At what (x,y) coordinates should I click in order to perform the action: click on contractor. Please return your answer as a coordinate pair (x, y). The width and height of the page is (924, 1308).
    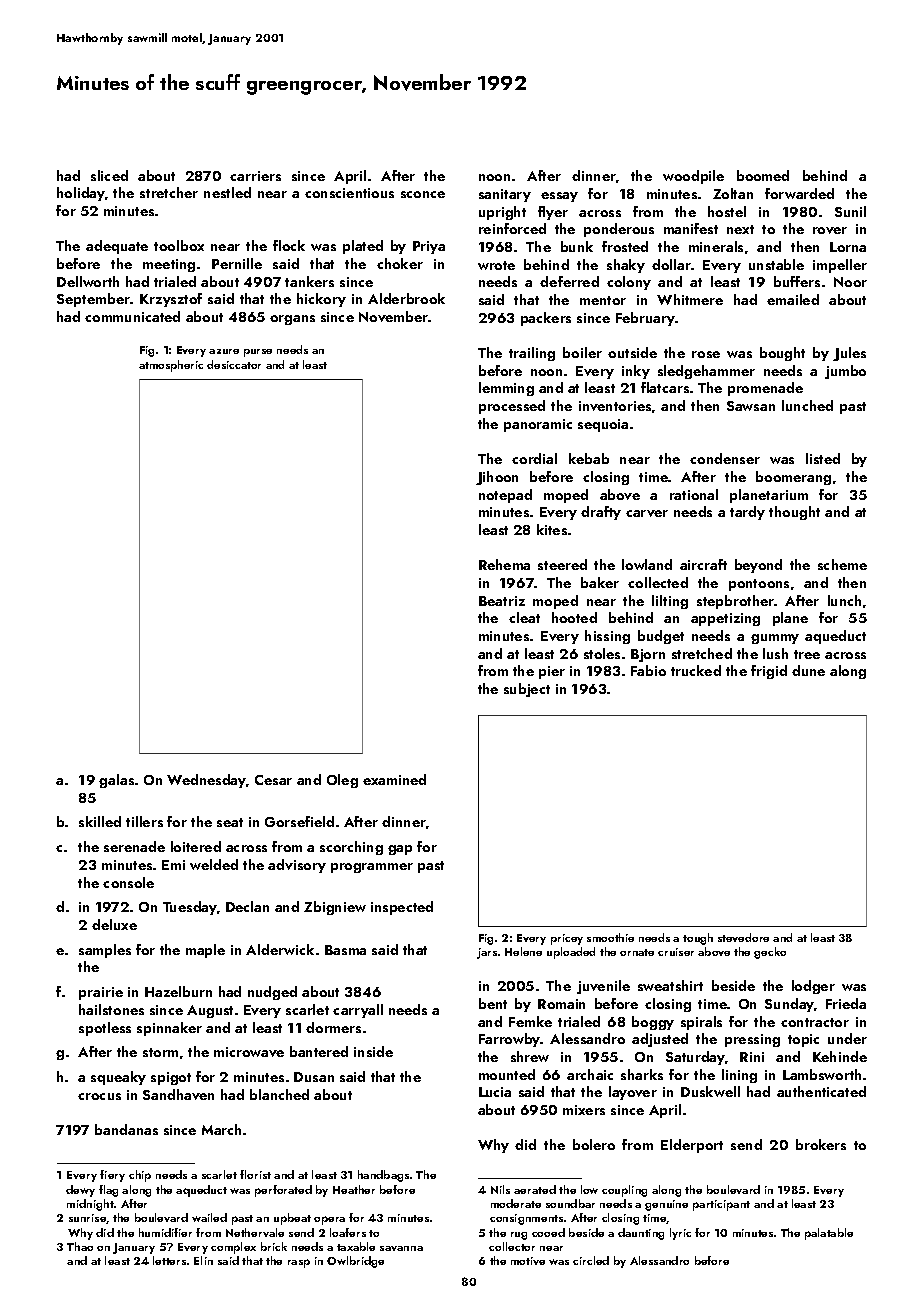
    Looking at the image, I should click on (815, 1022).
